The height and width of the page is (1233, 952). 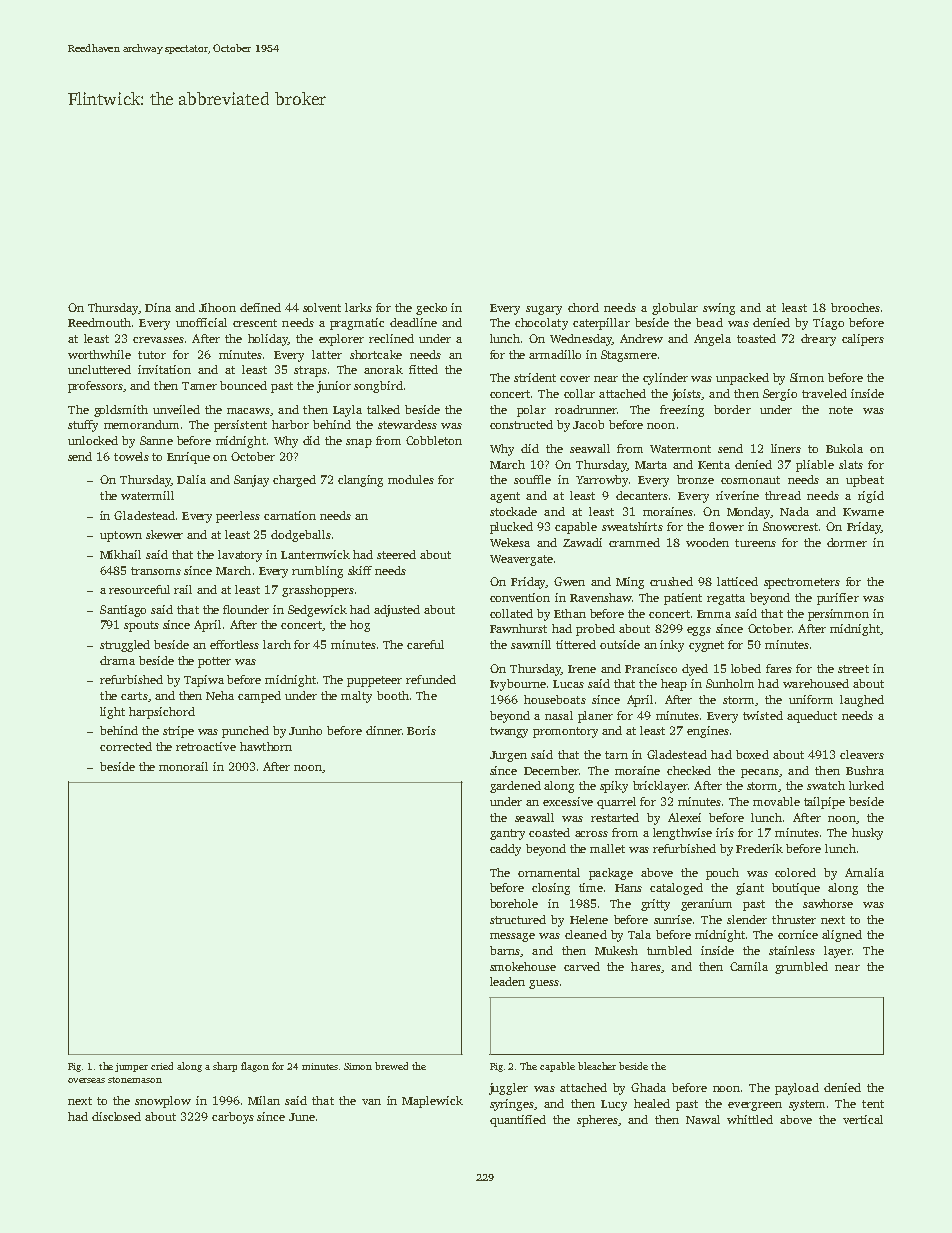 What do you see at coordinates (792, 950) in the page?
I see `stainless` at bounding box center [792, 950].
